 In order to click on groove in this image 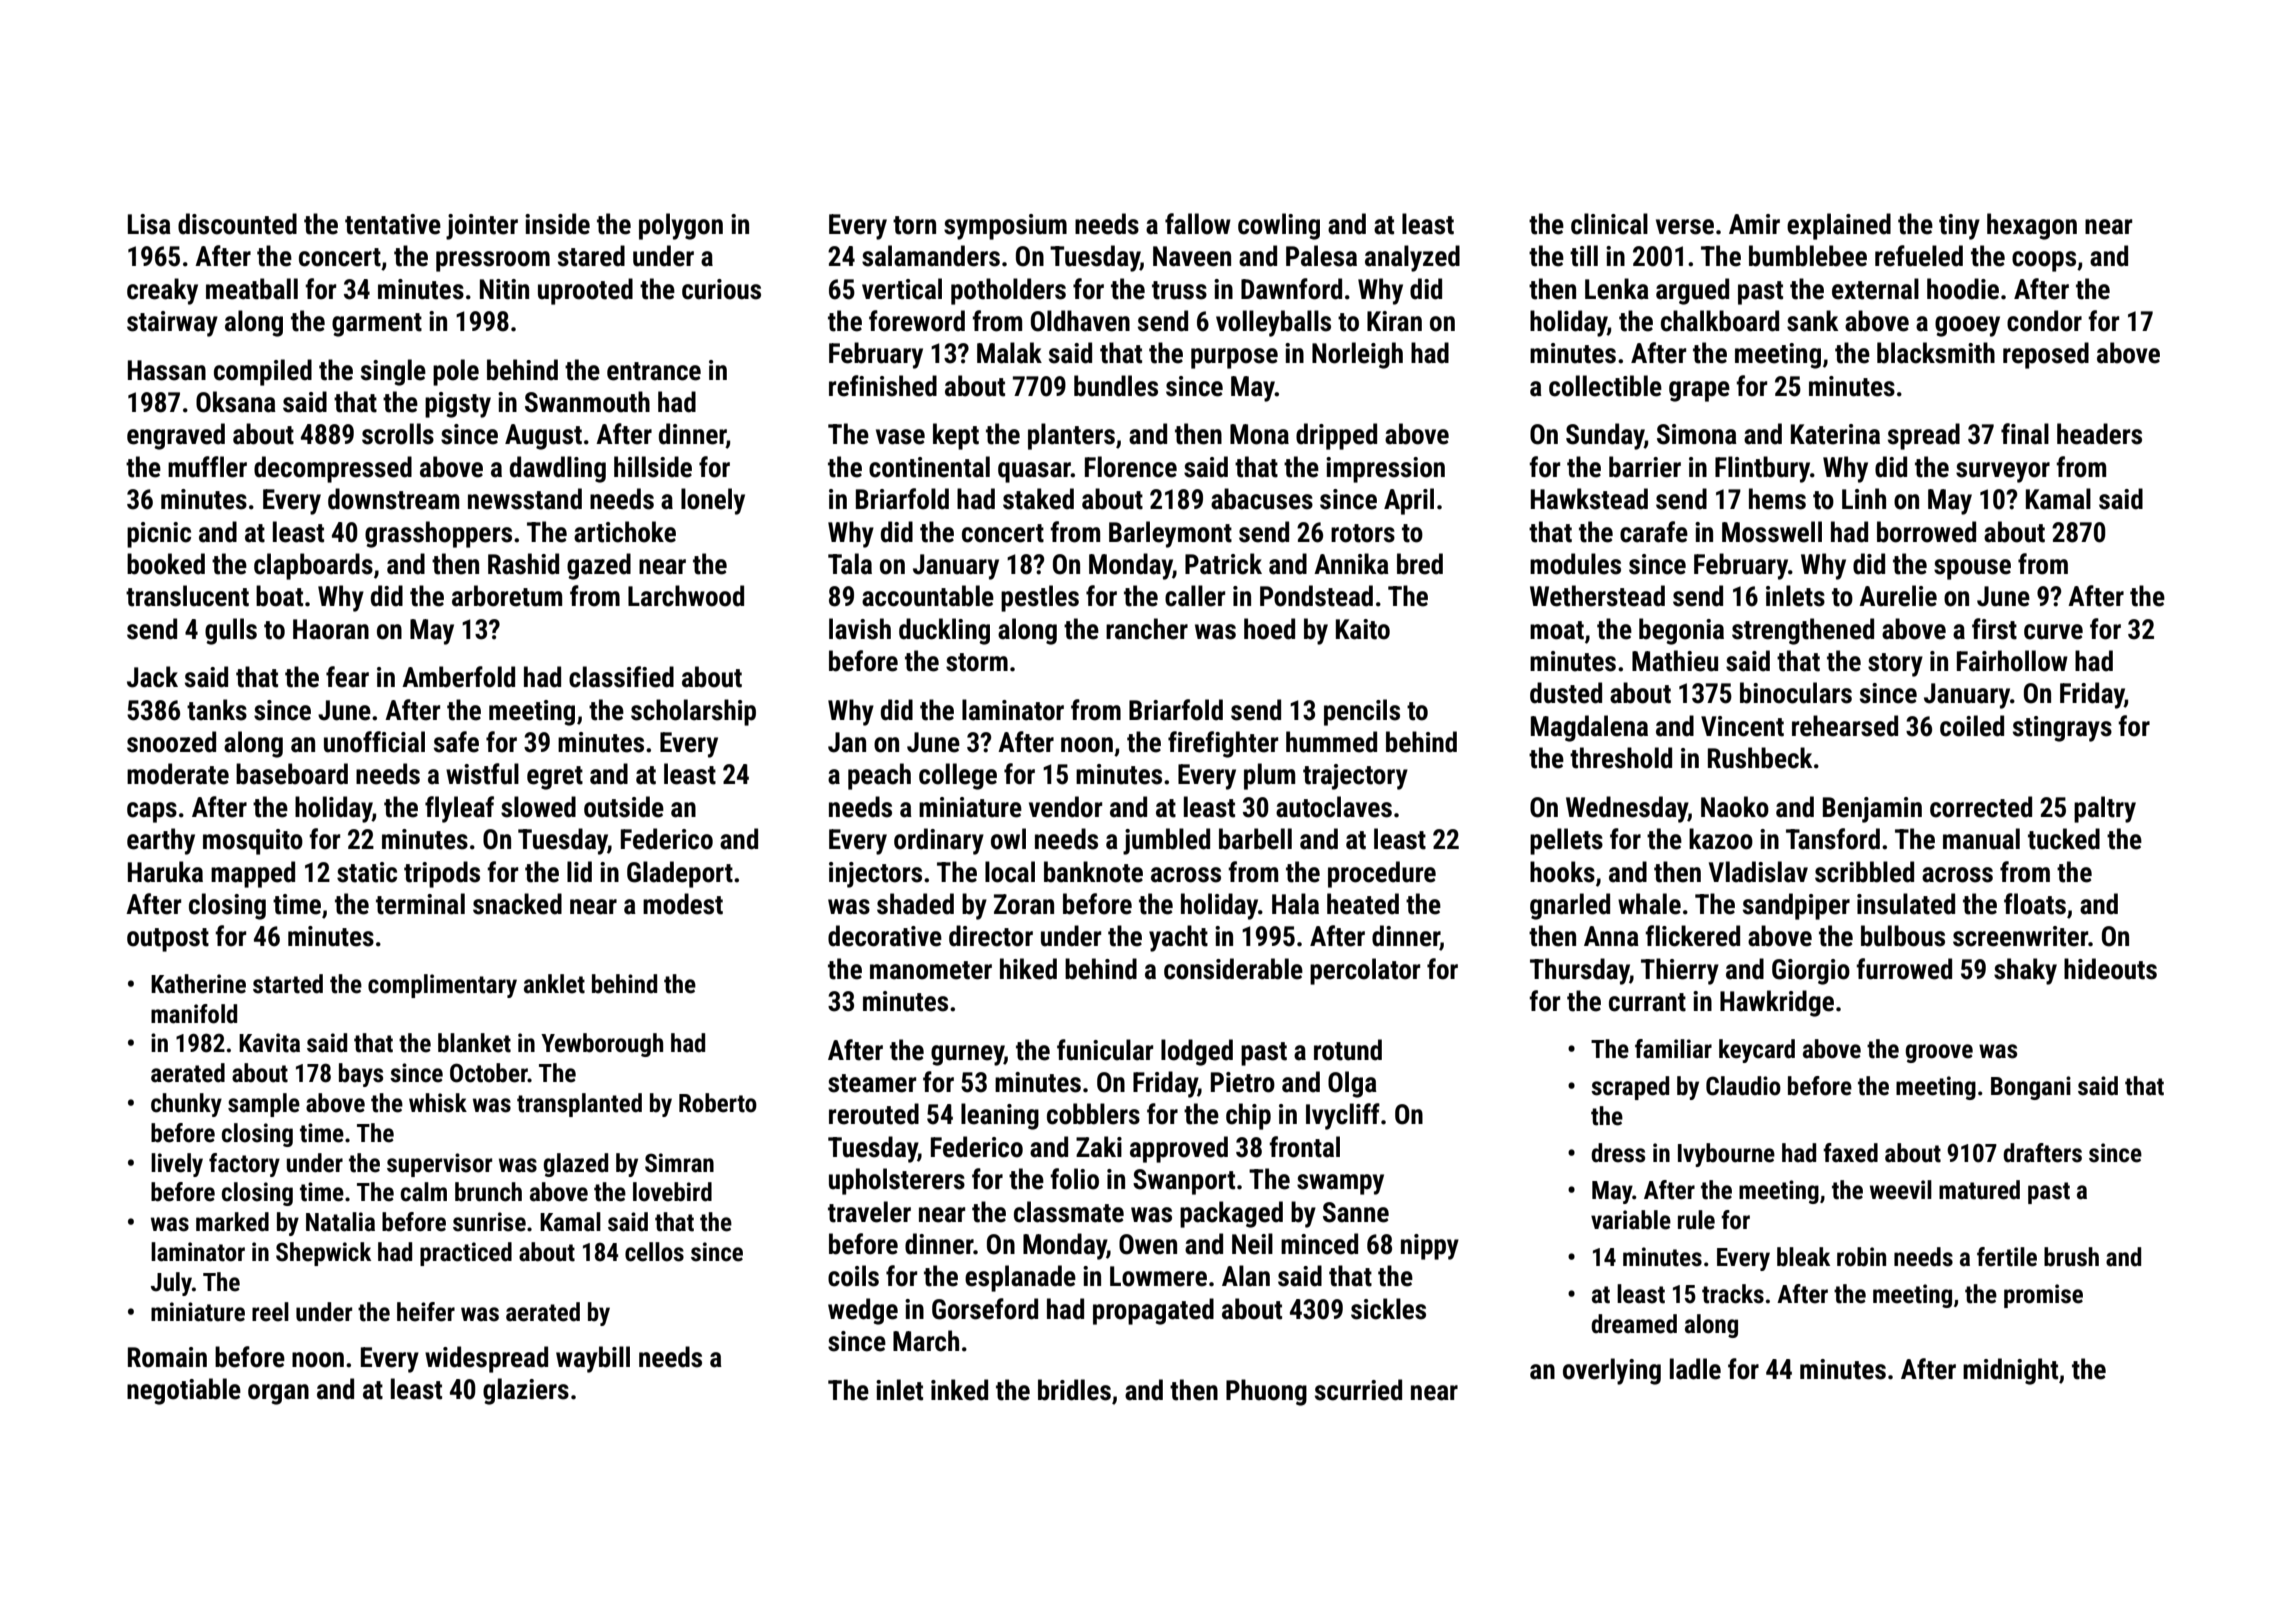, I will do `click(1939, 1053)`.
